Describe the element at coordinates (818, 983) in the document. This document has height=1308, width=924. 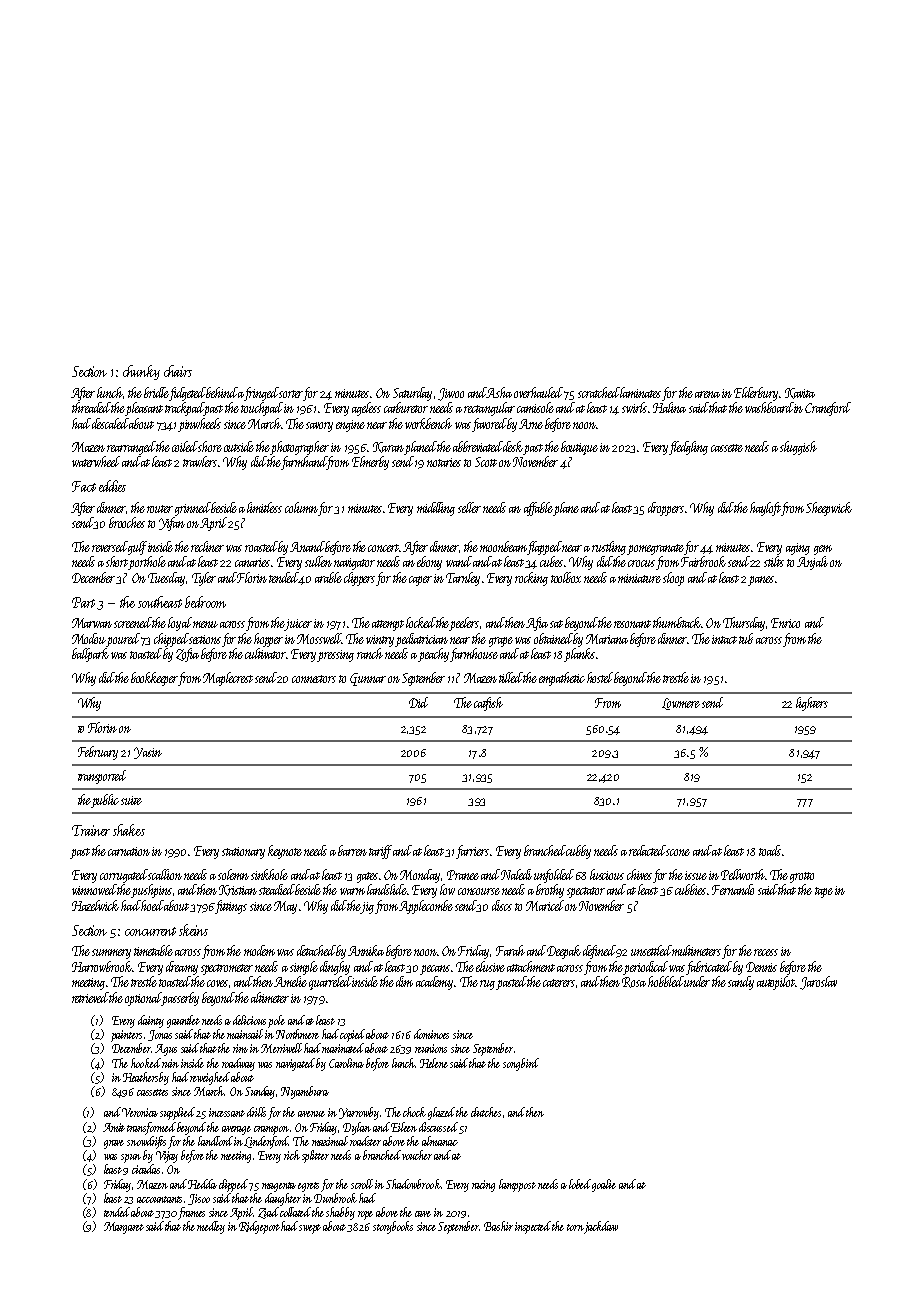
I see `Jaroslav` at that location.
